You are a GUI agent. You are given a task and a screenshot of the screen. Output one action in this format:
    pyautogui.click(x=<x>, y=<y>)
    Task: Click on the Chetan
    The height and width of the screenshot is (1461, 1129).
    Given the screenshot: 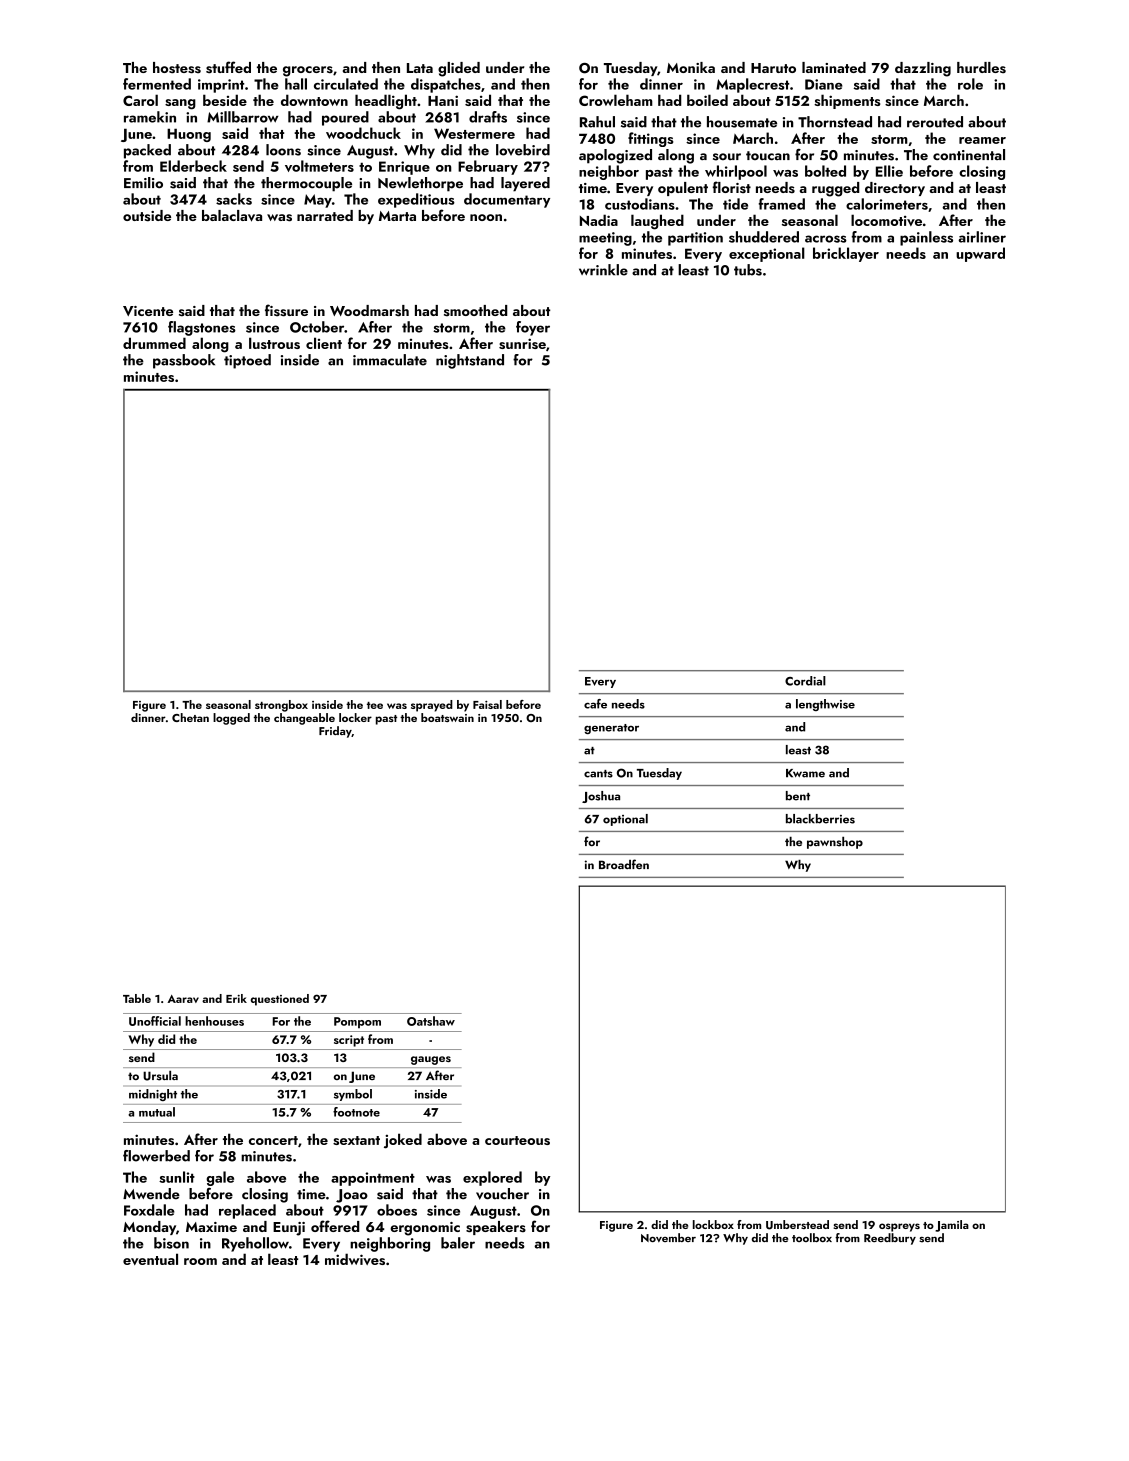 What is the action you would take?
    pyautogui.click(x=190, y=717)
